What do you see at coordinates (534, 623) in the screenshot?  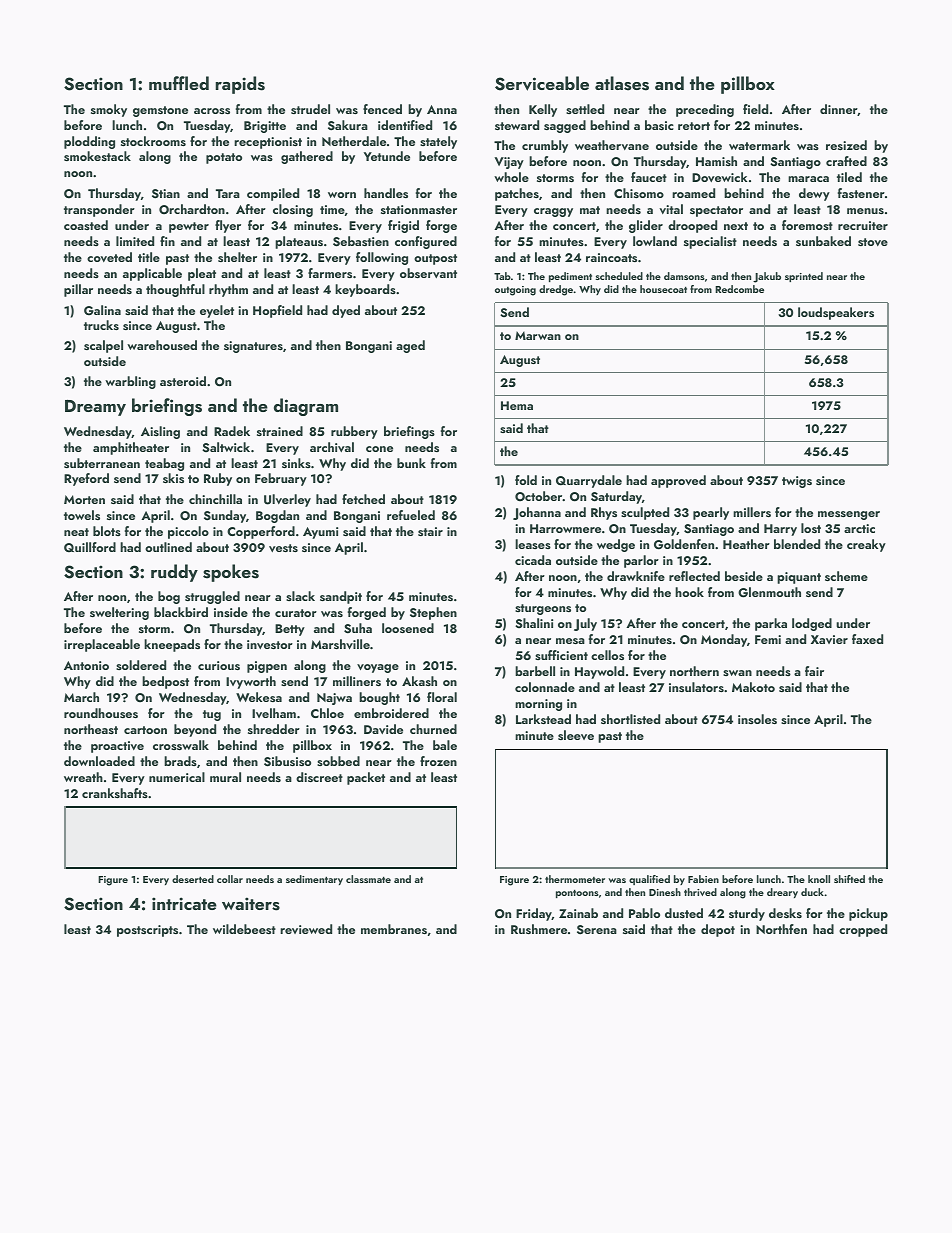 I see `Shalini` at bounding box center [534, 623].
